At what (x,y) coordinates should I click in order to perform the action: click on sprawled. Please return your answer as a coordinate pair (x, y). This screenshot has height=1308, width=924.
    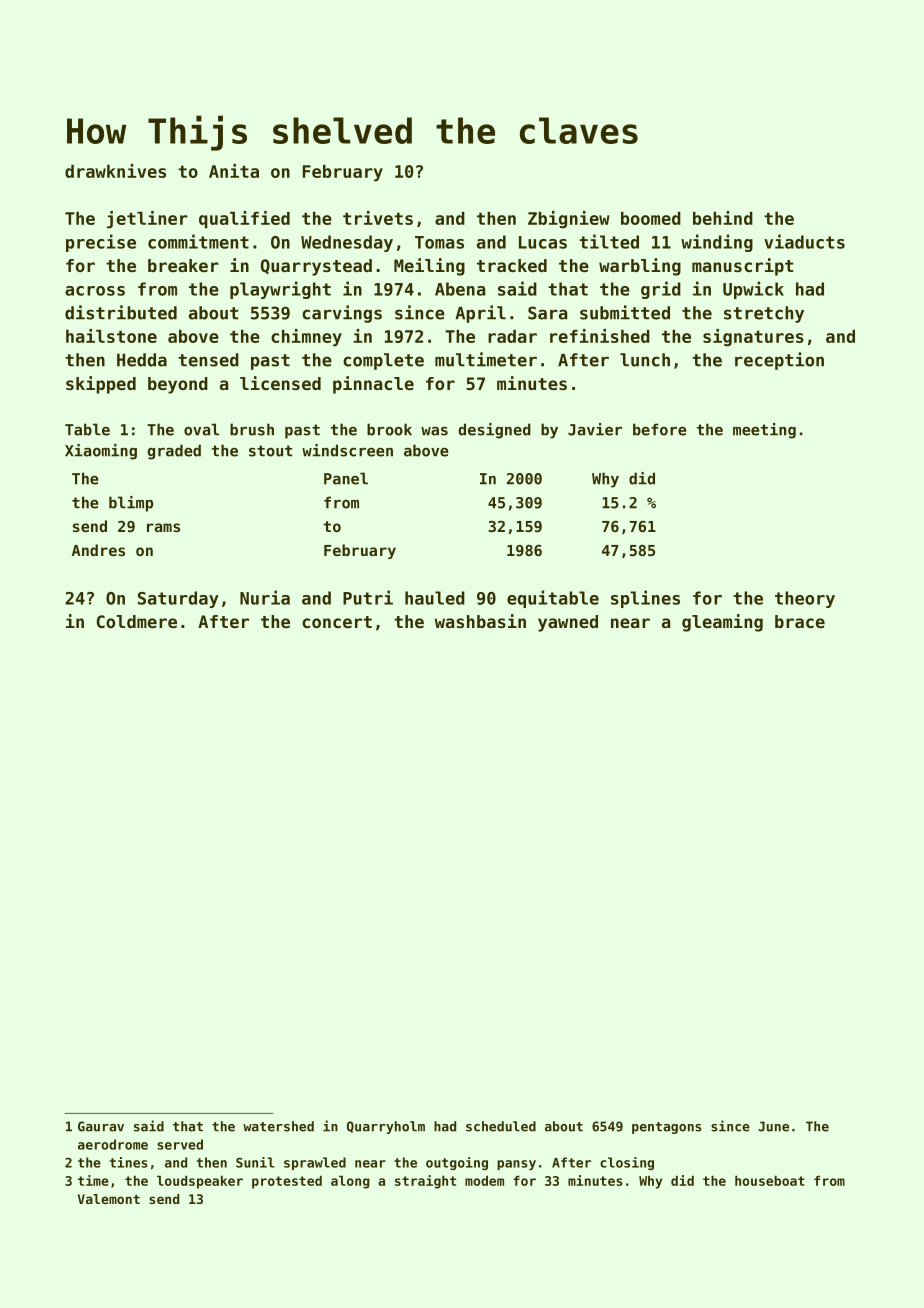
    Looking at the image, I should click on (315, 1163).
